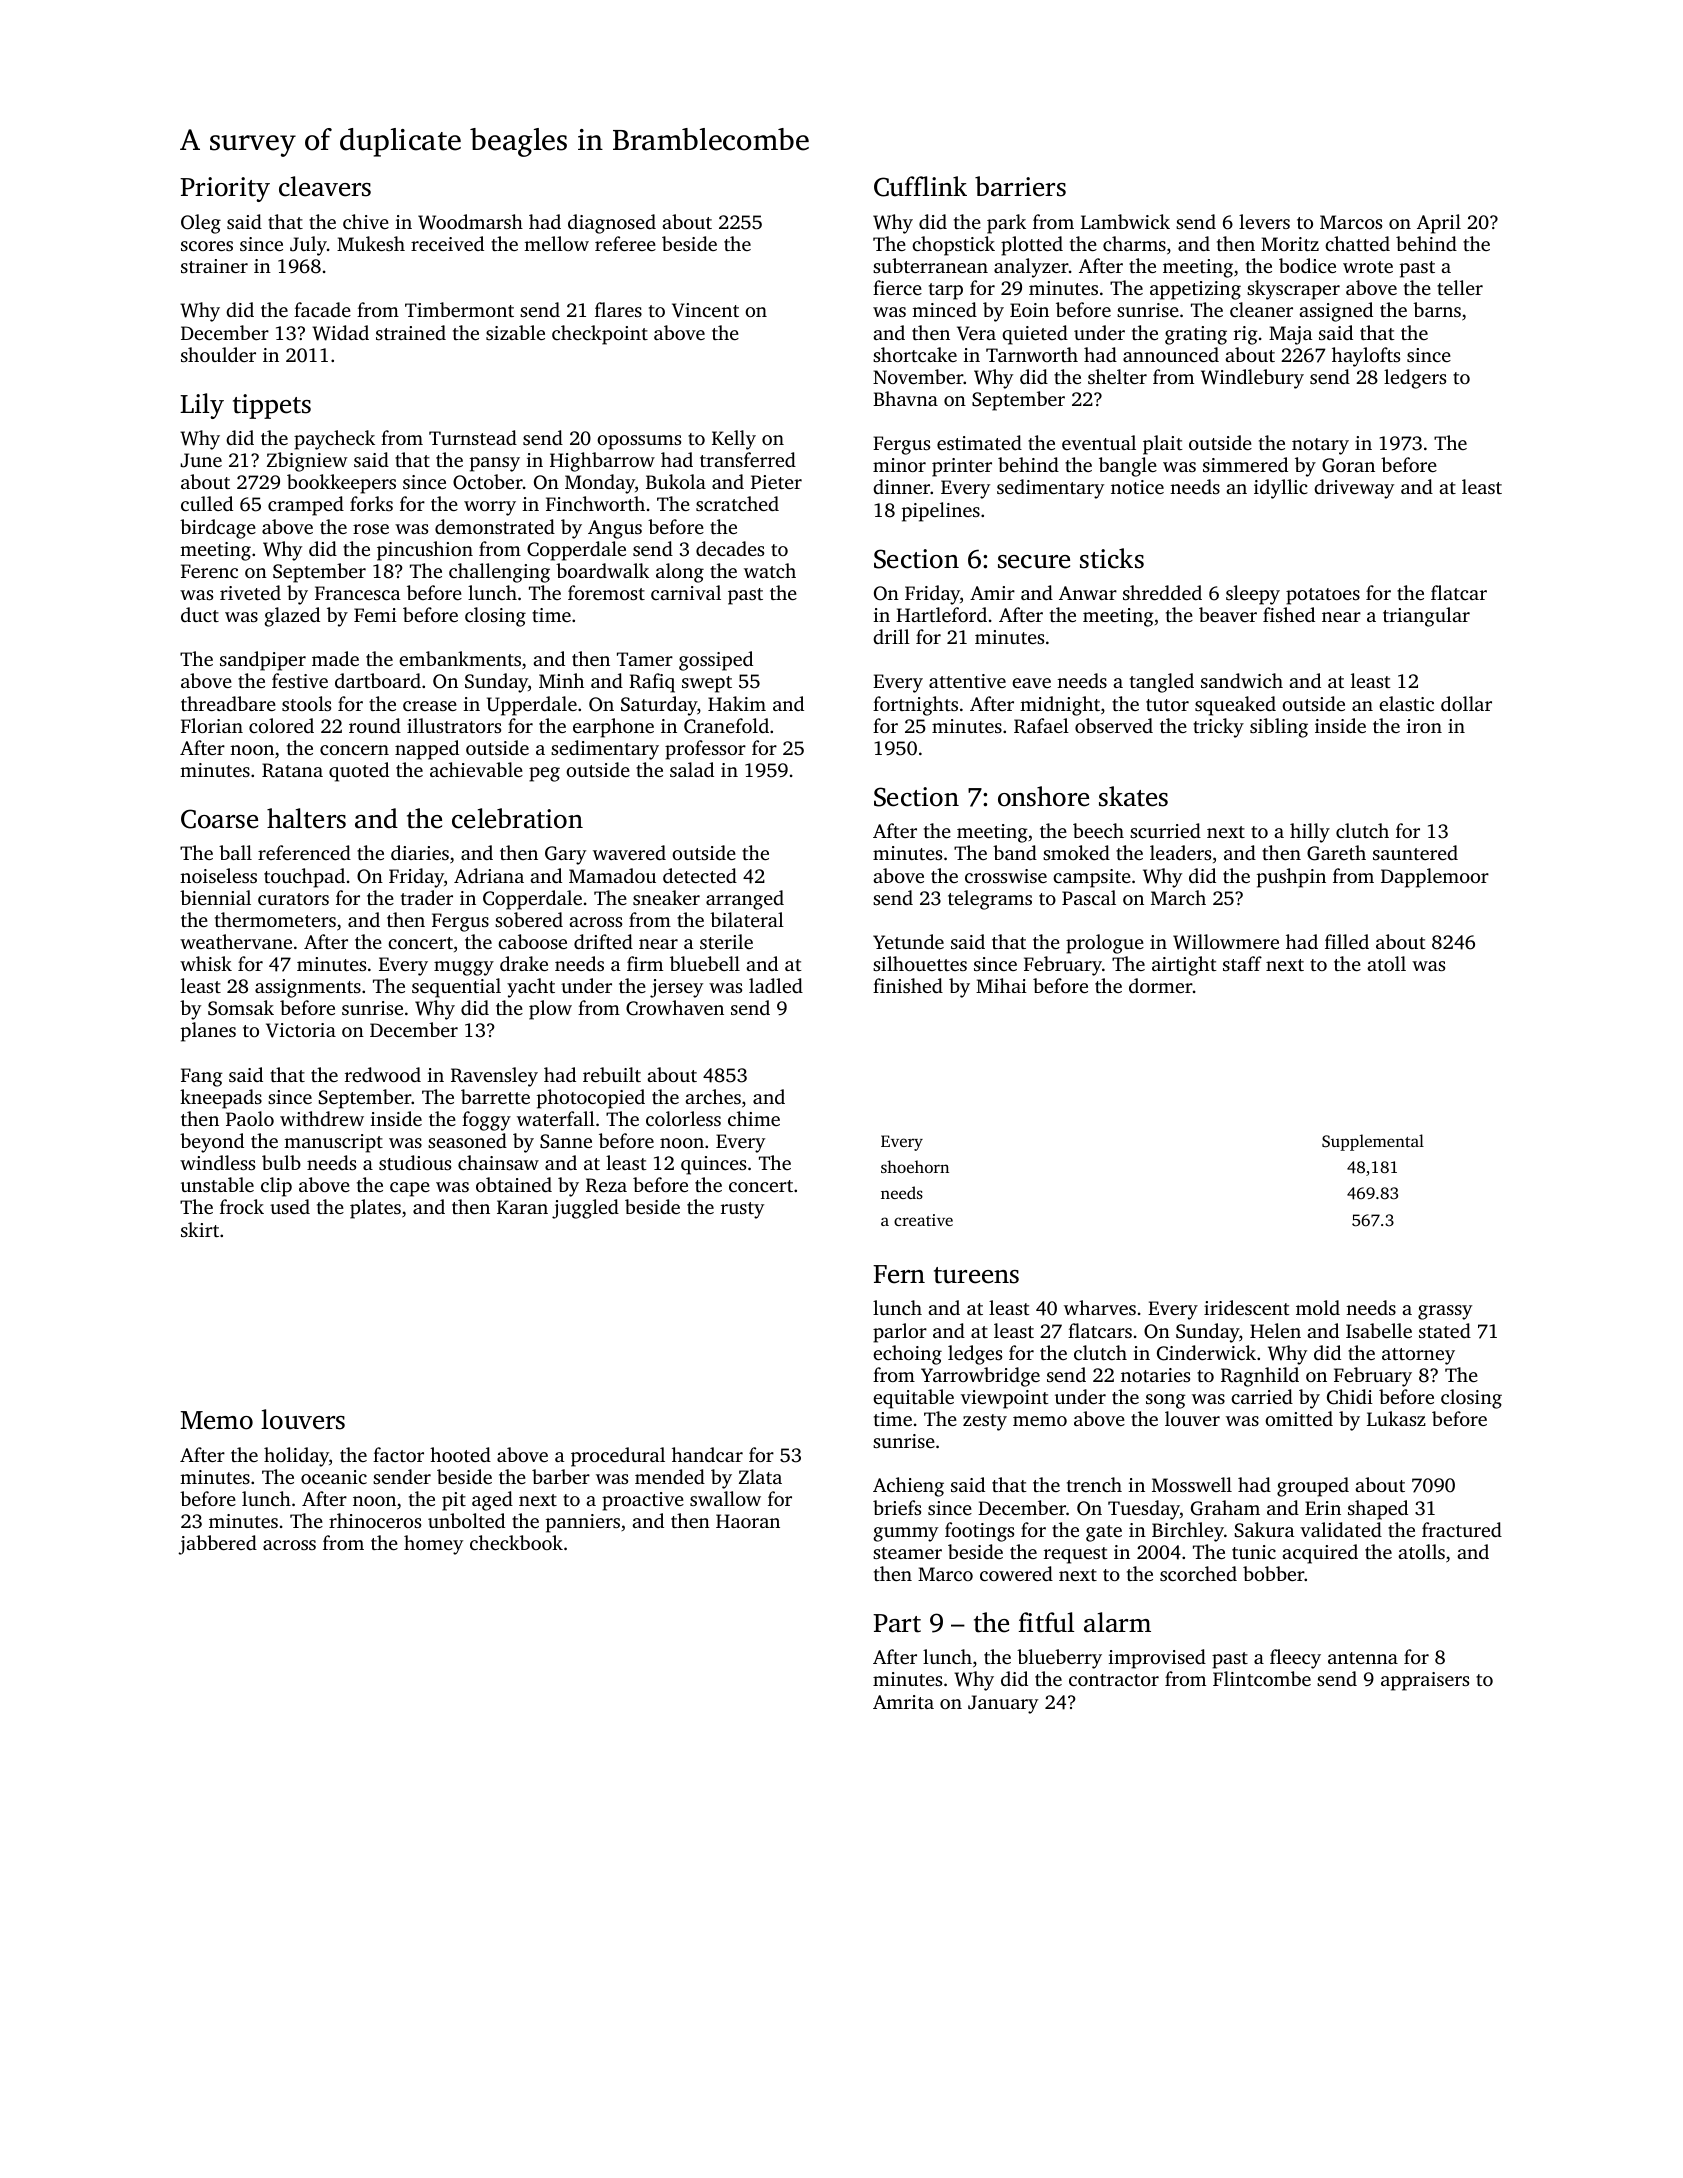  I want to click on Lambwick, so click(1125, 221).
